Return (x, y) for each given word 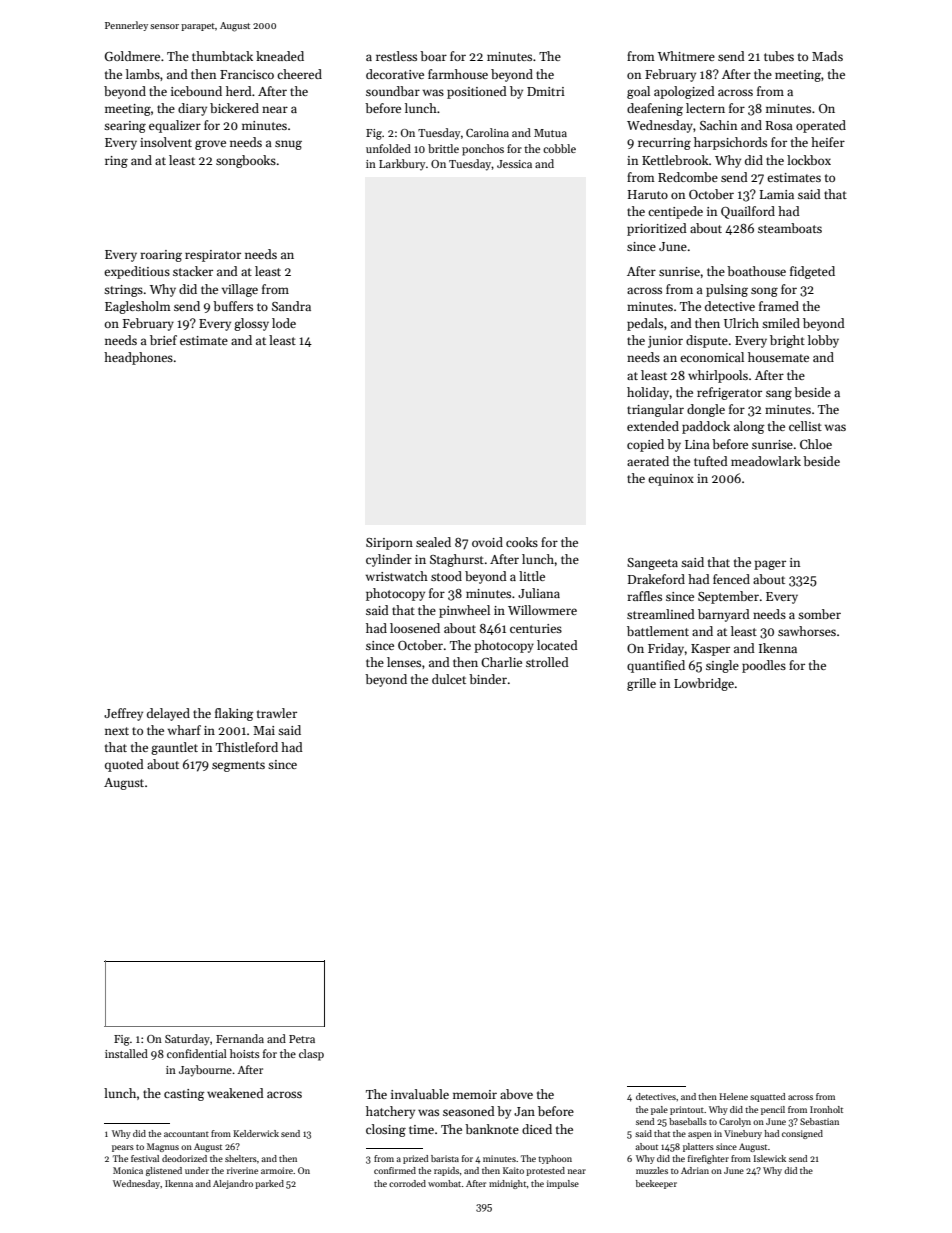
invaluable (420, 1094)
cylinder (389, 560)
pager (770, 565)
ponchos (483, 150)
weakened (235, 1093)
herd (239, 91)
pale (659, 1110)
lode (284, 323)
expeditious (137, 272)
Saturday (187, 1040)
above (516, 1094)
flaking (234, 714)
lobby (823, 341)
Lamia (777, 194)
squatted (767, 1097)
